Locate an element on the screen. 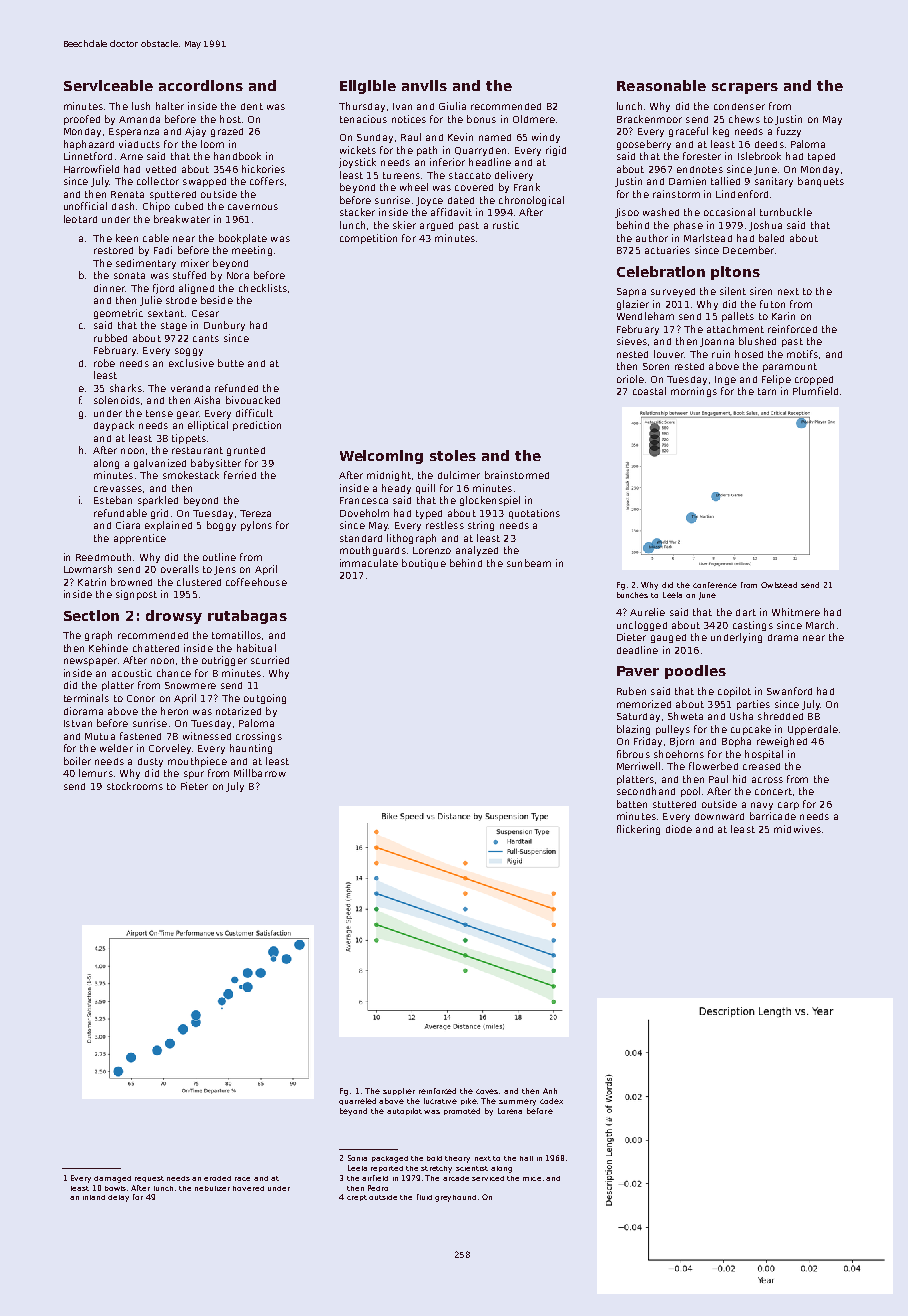 The height and width of the screenshot is (1316, 908). heady is located at coordinates (396, 489).
